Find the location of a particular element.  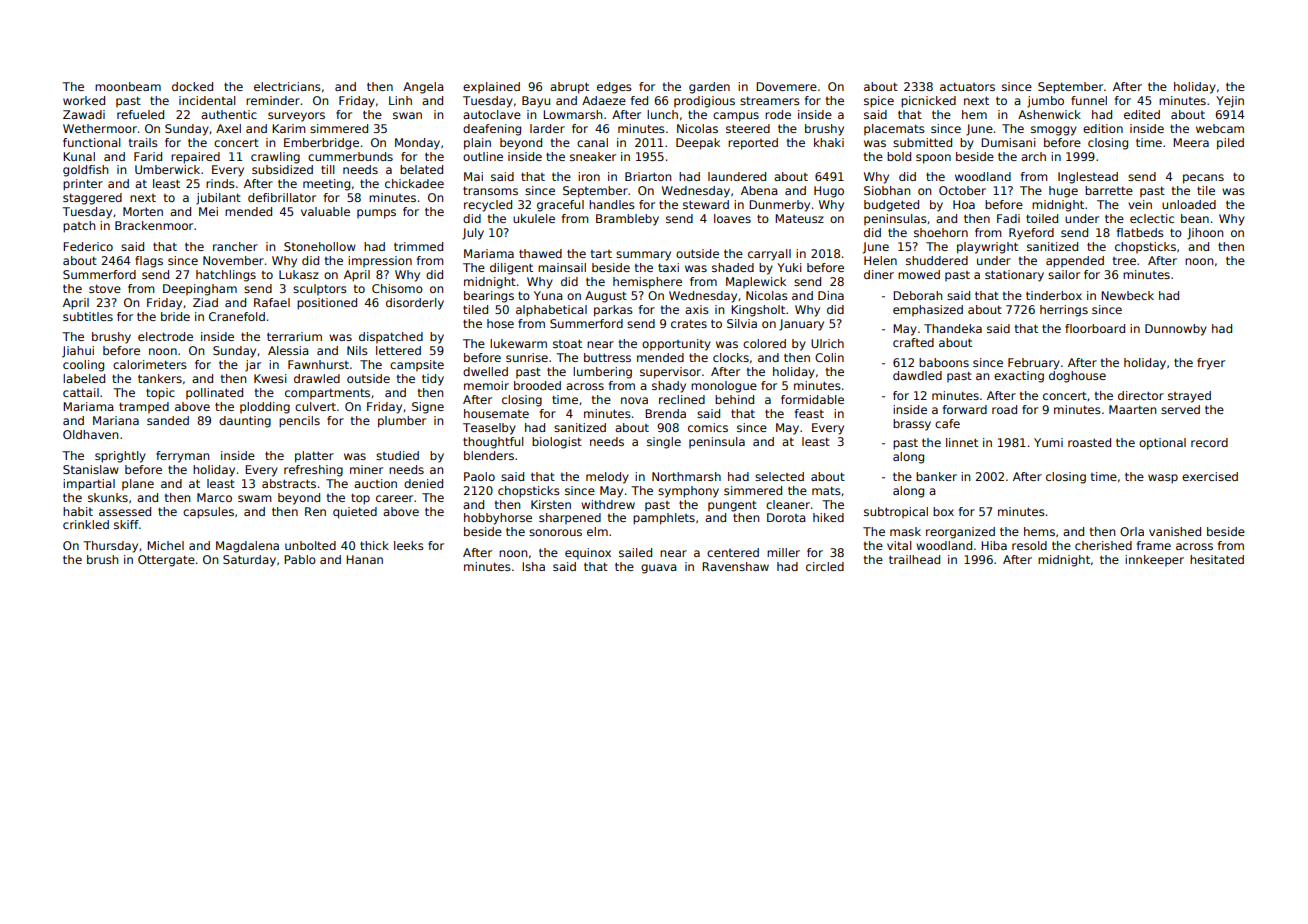

edited is located at coordinates (1142, 114).
